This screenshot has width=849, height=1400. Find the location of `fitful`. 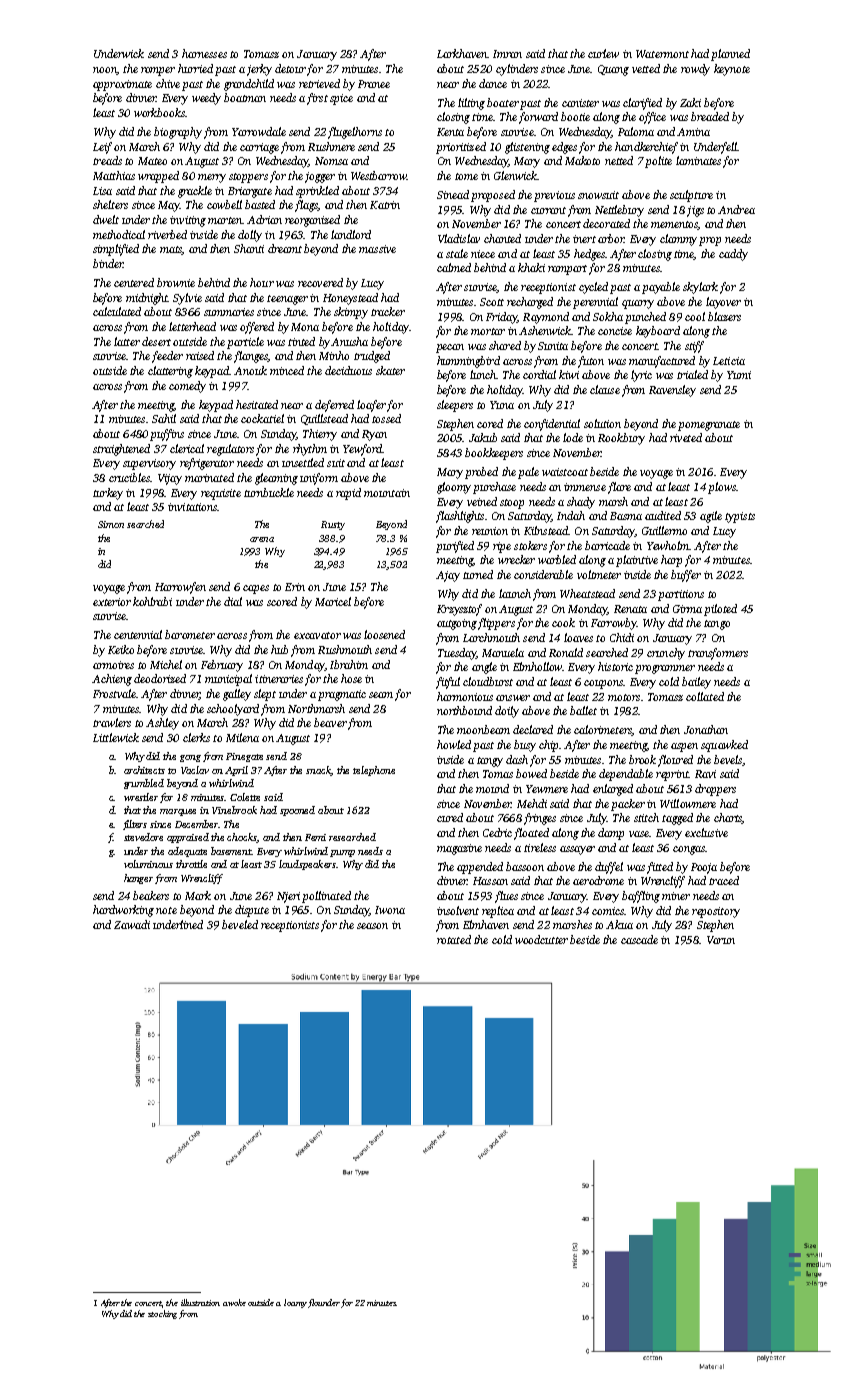

fitful is located at coordinates (448, 683).
